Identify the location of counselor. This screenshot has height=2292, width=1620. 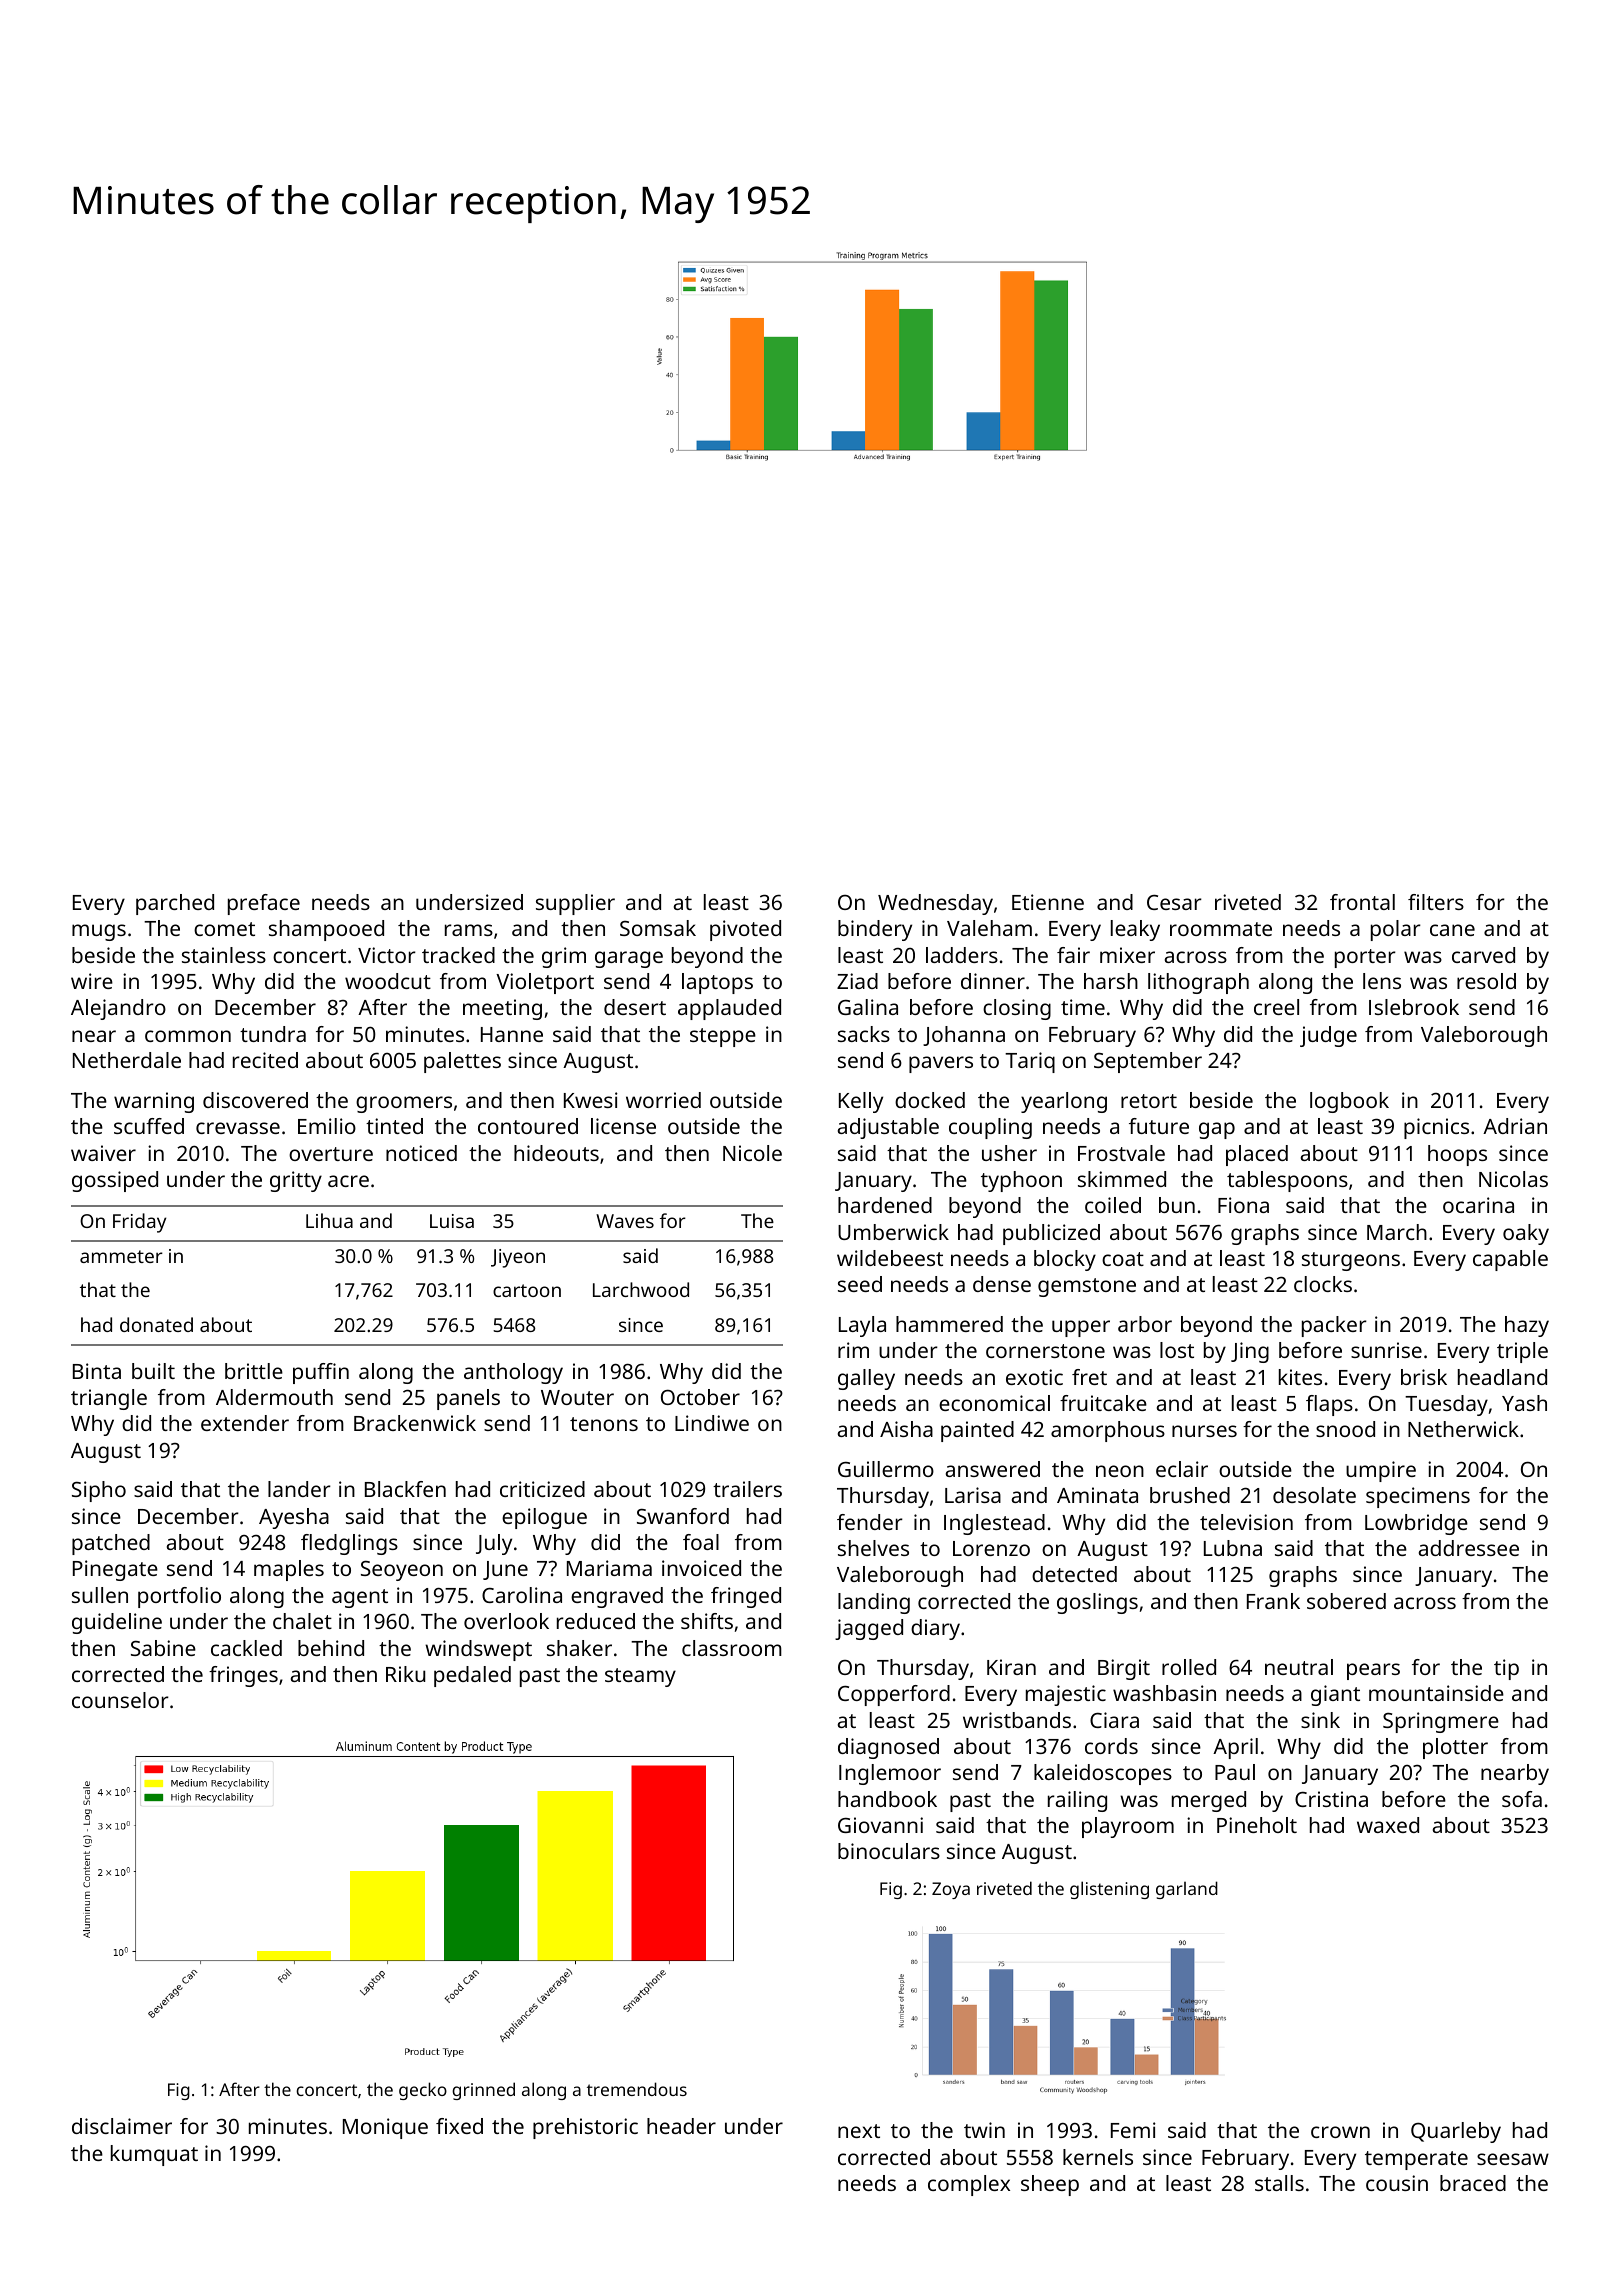
(120, 1700).
